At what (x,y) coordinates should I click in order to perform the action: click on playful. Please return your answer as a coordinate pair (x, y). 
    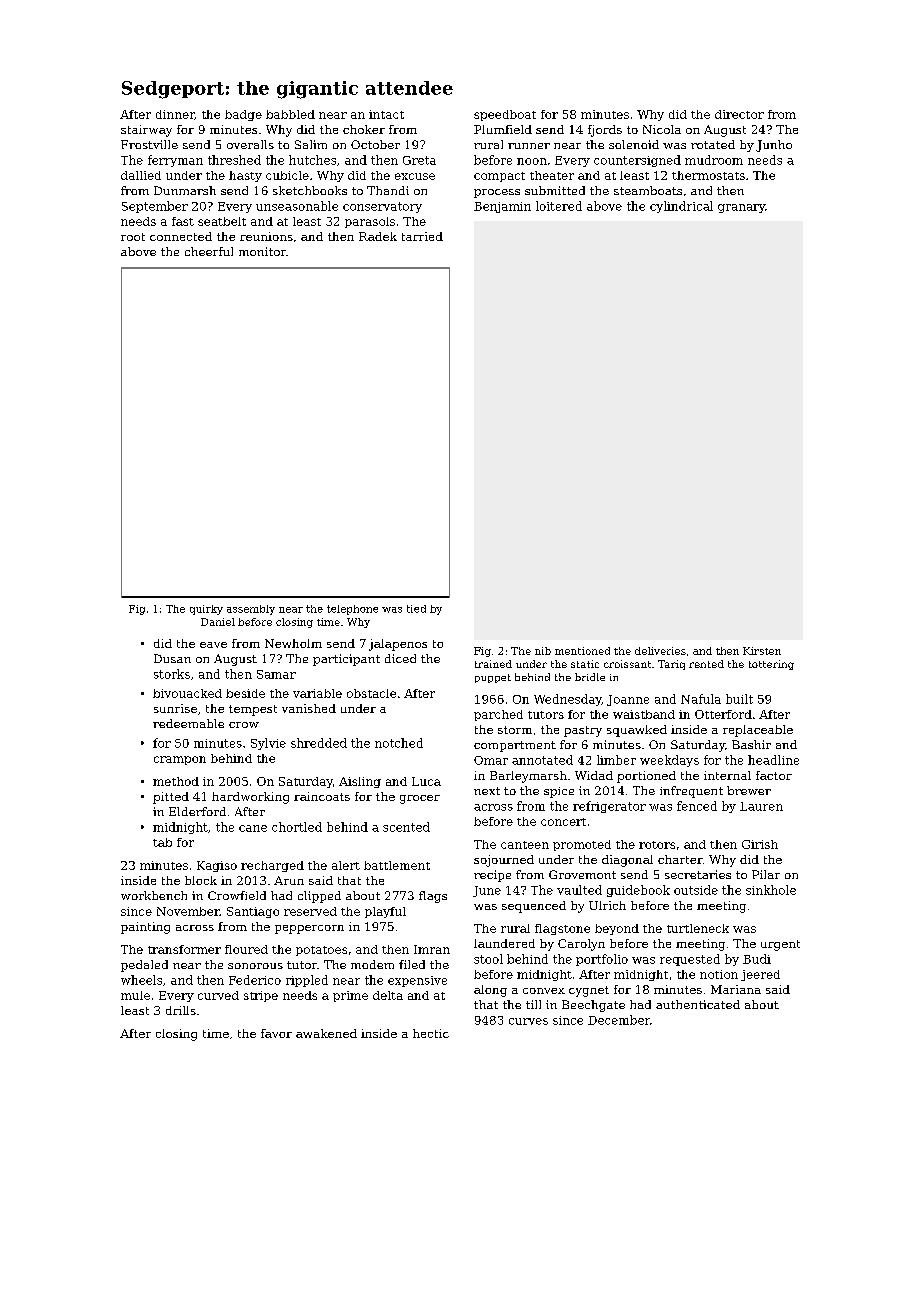
    Looking at the image, I should click on (385, 912).
